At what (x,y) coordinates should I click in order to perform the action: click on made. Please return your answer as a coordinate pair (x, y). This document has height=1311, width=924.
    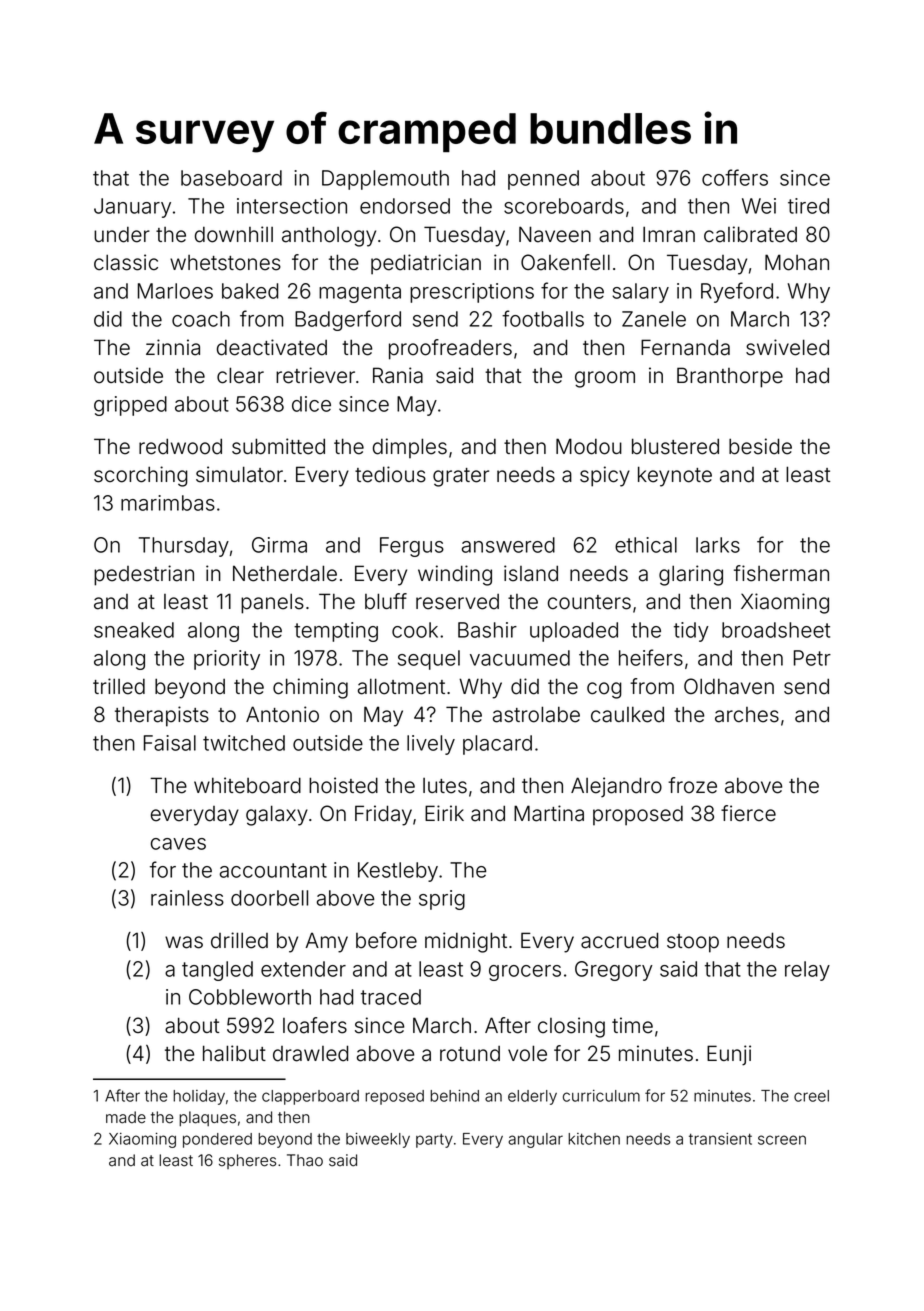
    Looking at the image, I should click on (126, 1117).
